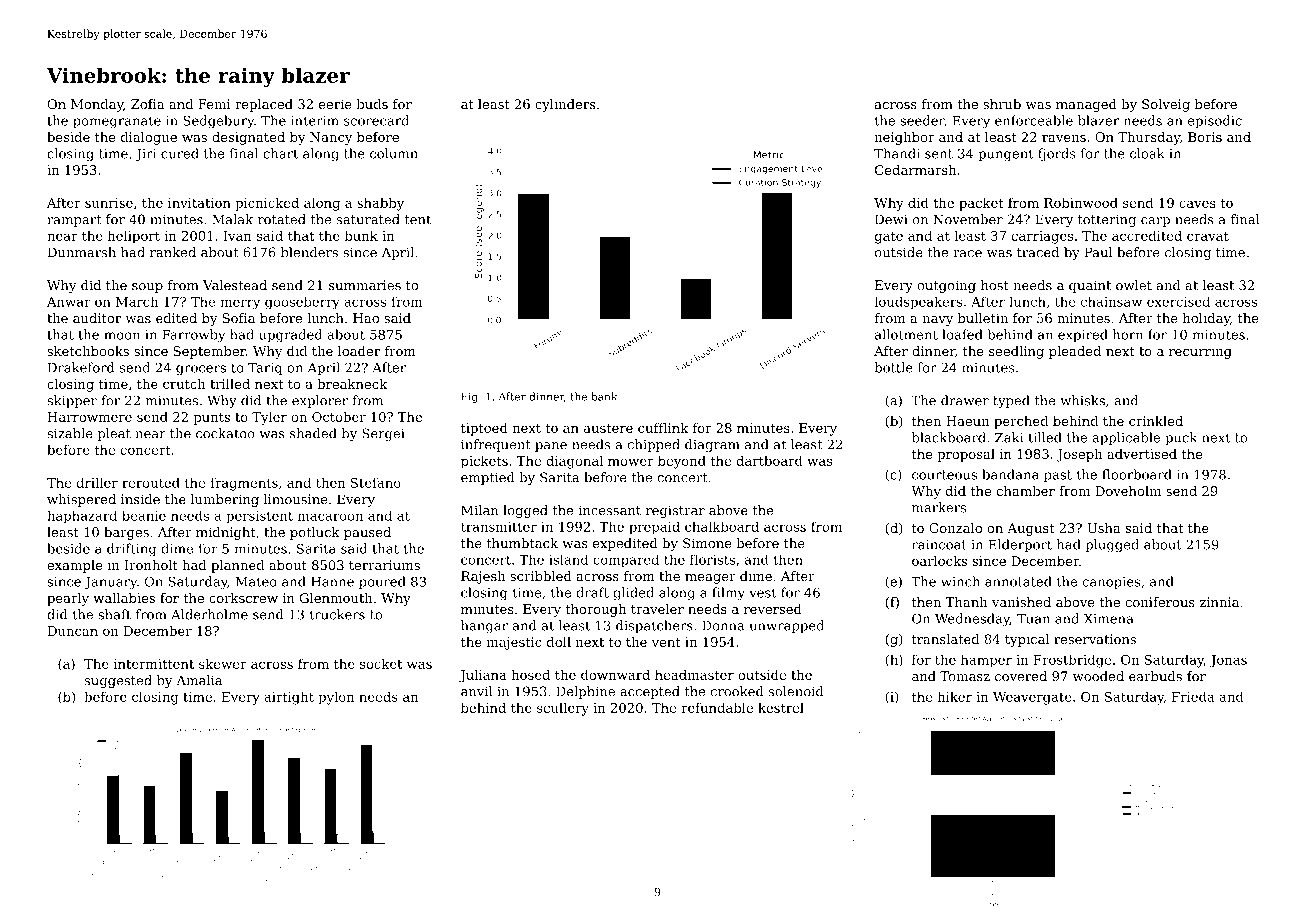 Image resolution: width=1308 pixels, height=924 pixels. What do you see at coordinates (1166, 105) in the document?
I see `Solveig` at bounding box center [1166, 105].
